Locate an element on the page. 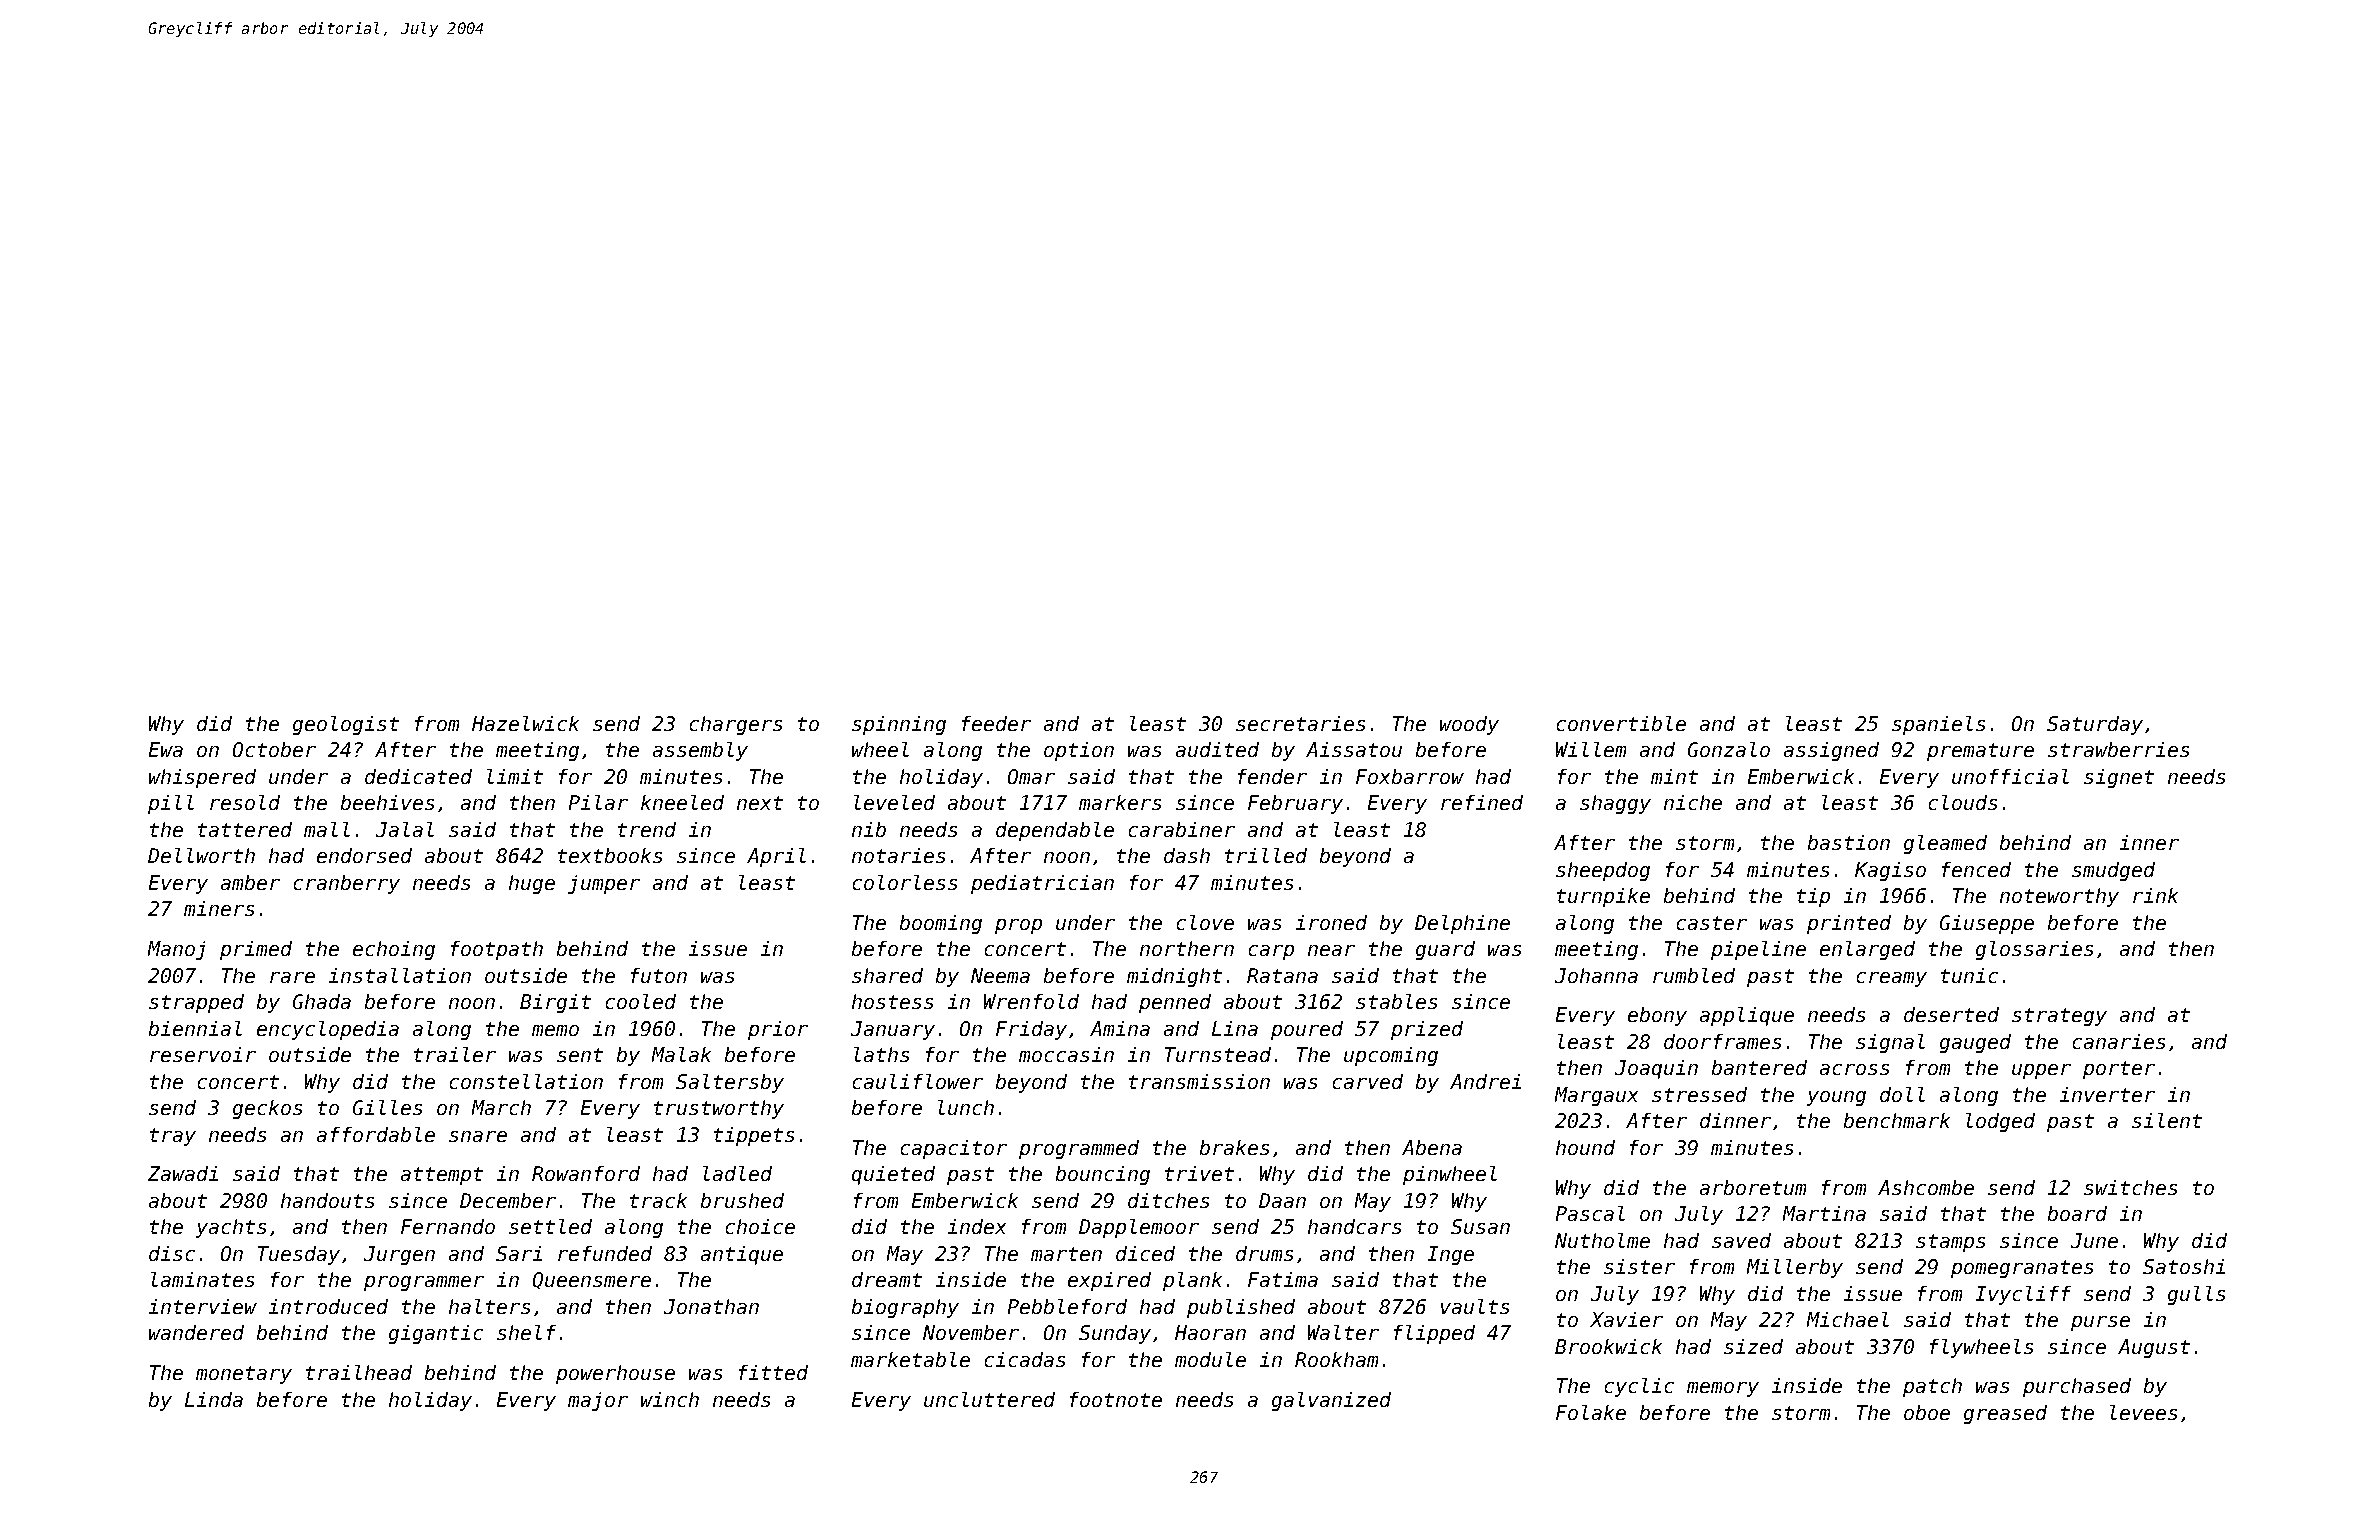 This document has width=2380, height=1540. reservoir is located at coordinates (203, 1054).
